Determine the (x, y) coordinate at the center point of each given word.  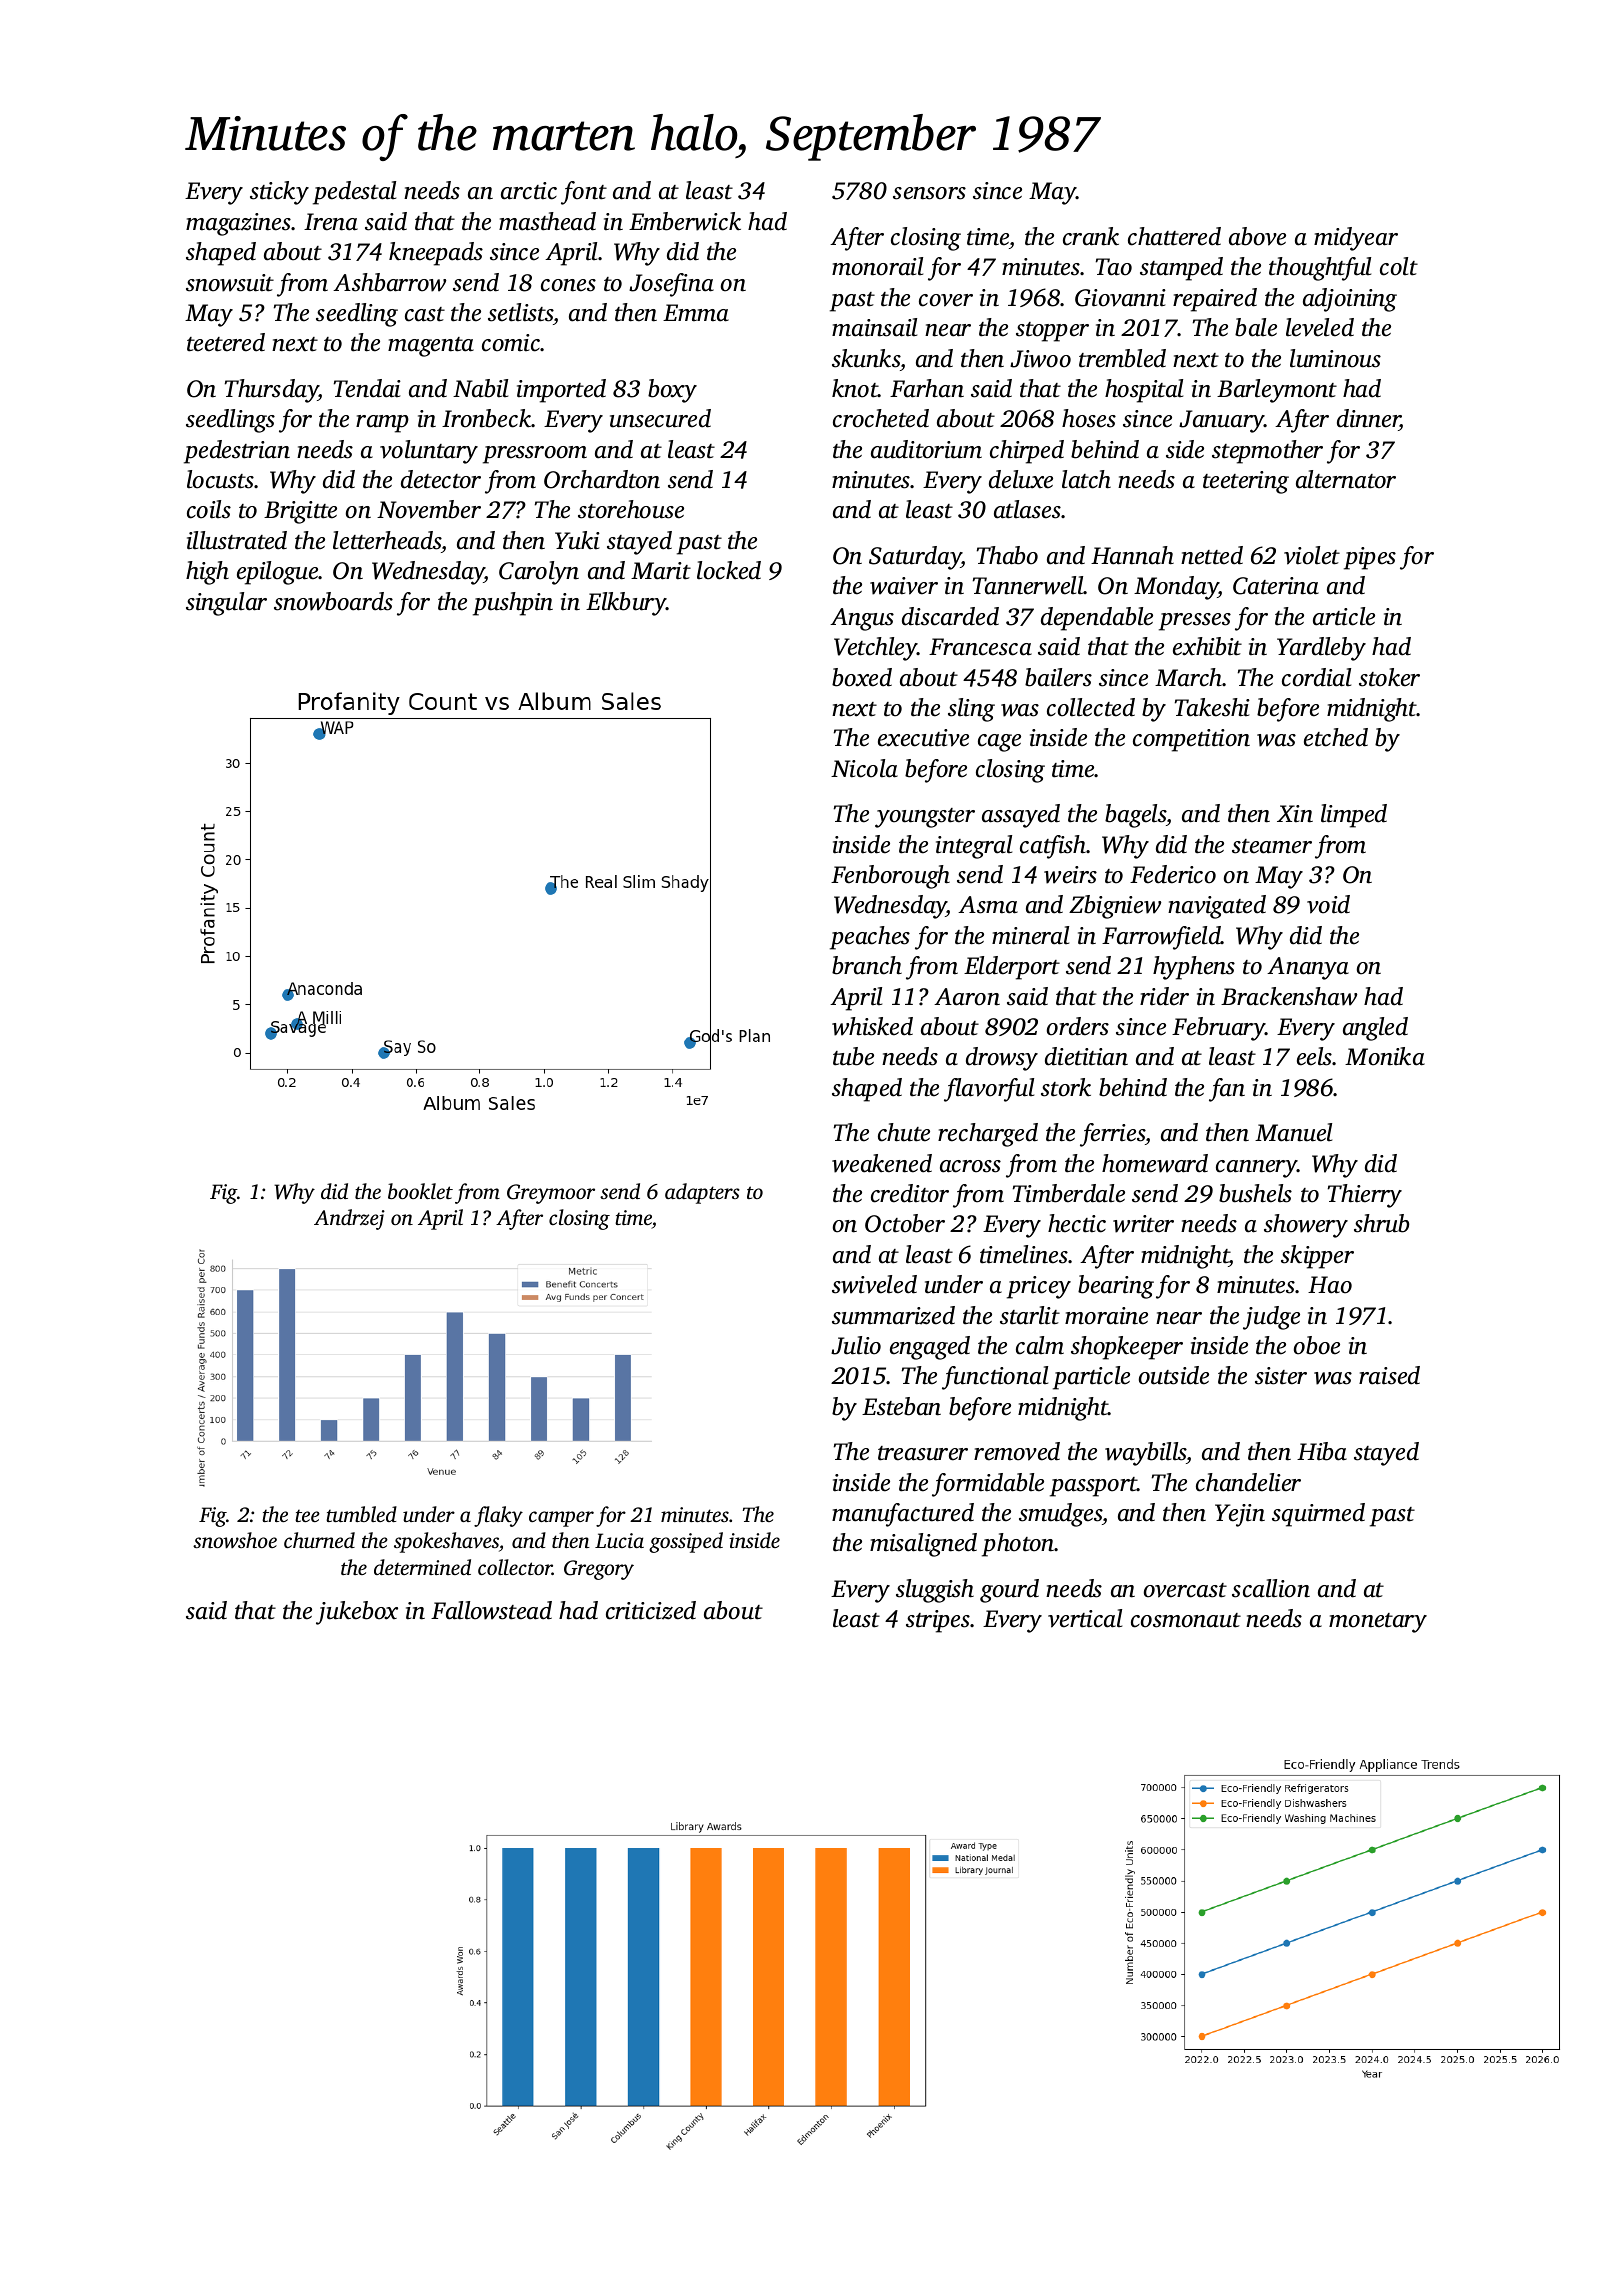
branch (867, 965)
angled (1375, 1029)
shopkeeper (1127, 1348)
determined (422, 1567)
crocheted (881, 418)
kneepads (436, 254)
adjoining (1350, 300)
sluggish (935, 1591)
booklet (420, 1191)
